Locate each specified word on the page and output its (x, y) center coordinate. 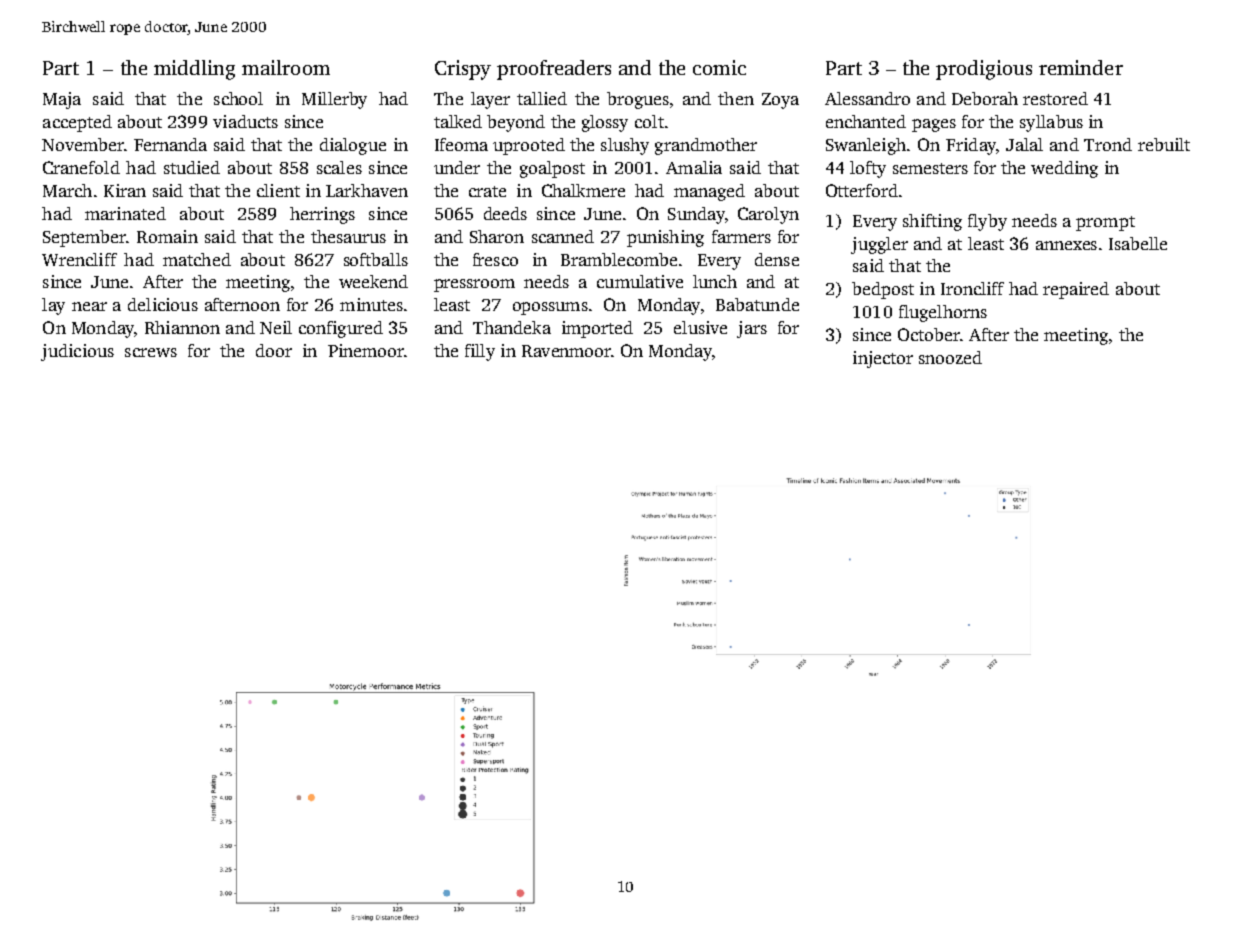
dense (777, 259)
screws (151, 352)
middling (194, 70)
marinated (125, 213)
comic (719, 67)
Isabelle (1138, 243)
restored (1055, 98)
